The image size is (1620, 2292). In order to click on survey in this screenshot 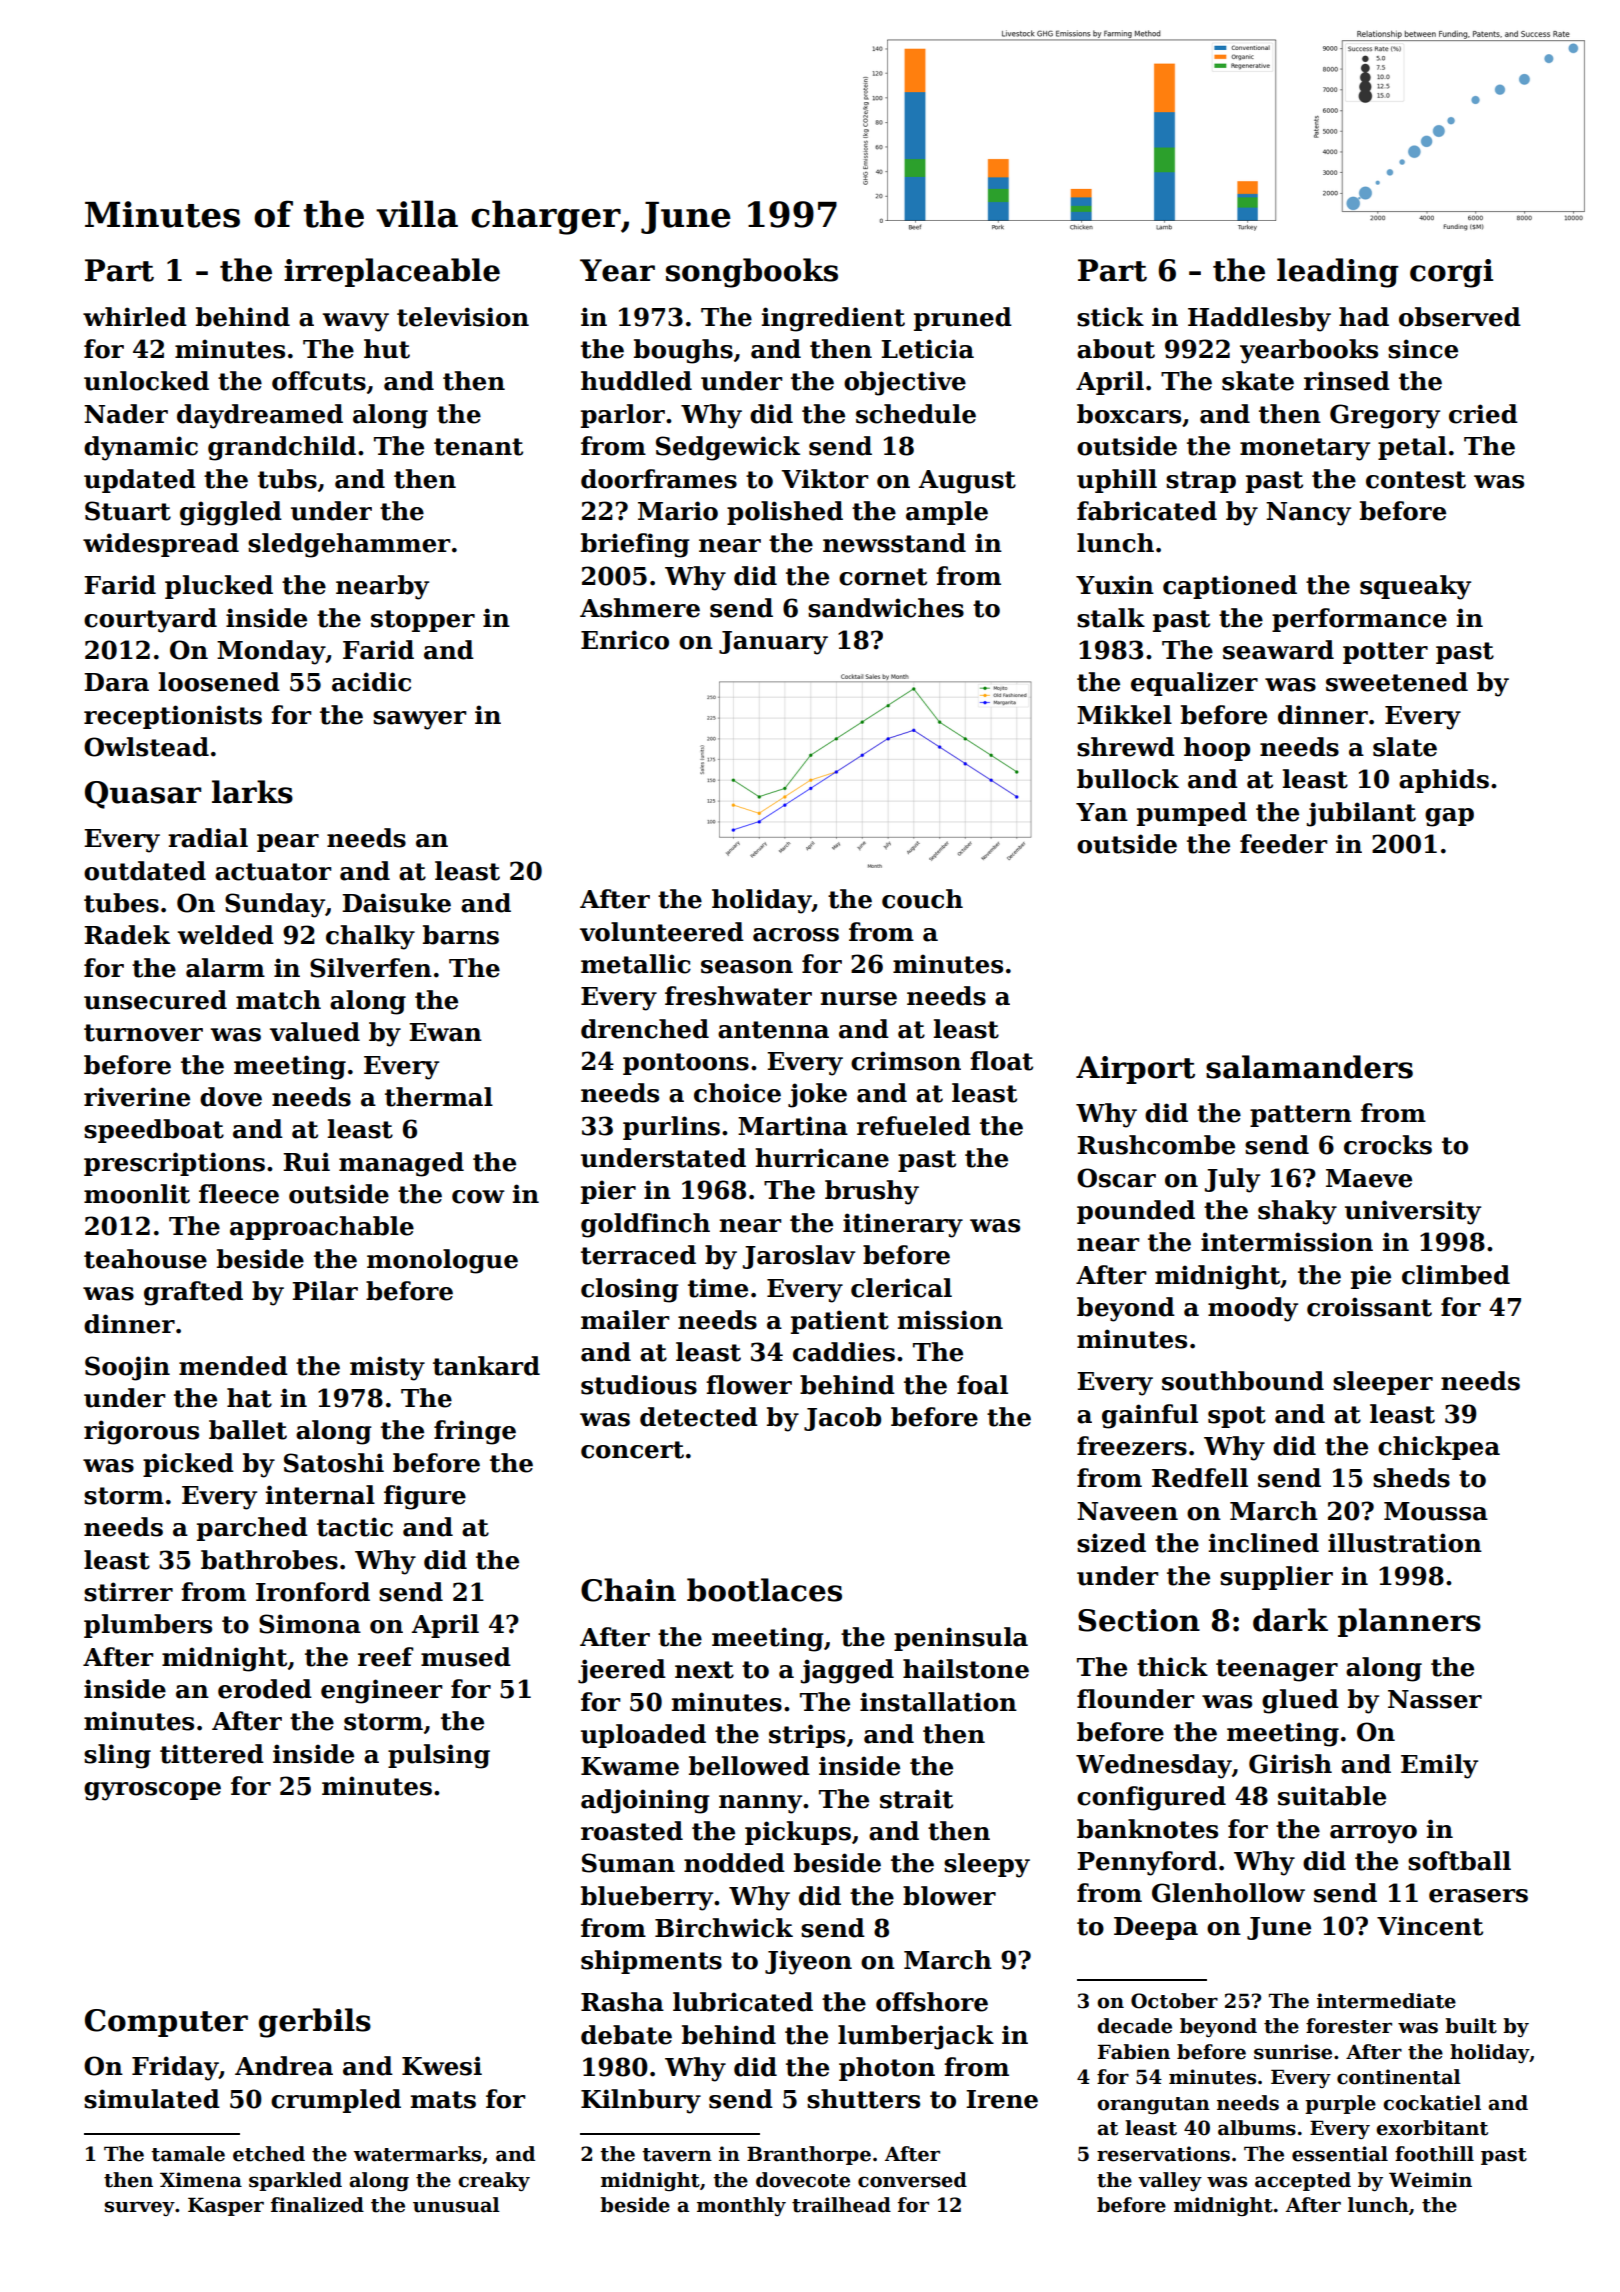, I will do `click(140, 2208)`.
